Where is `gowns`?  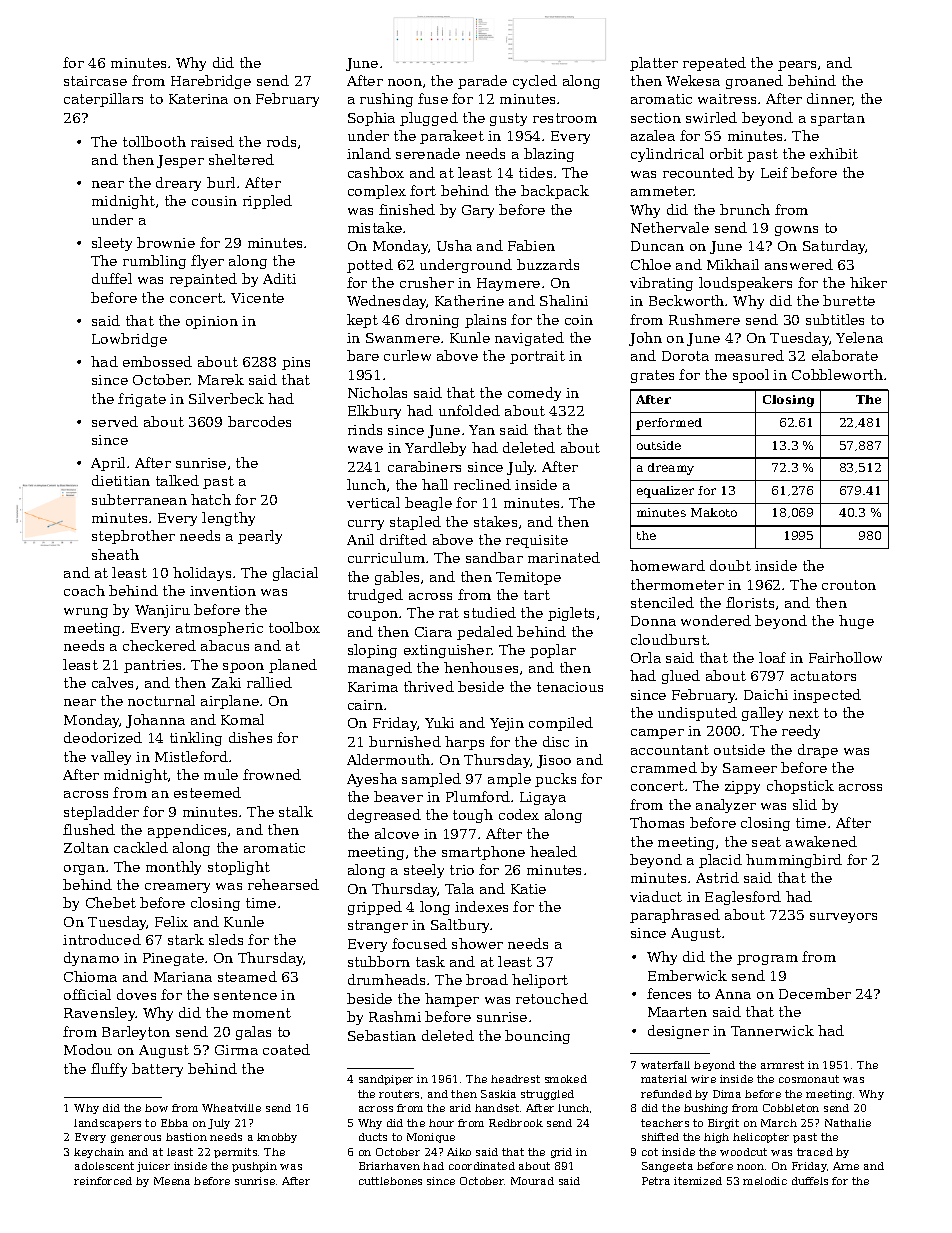
gowns is located at coordinates (796, 231).
